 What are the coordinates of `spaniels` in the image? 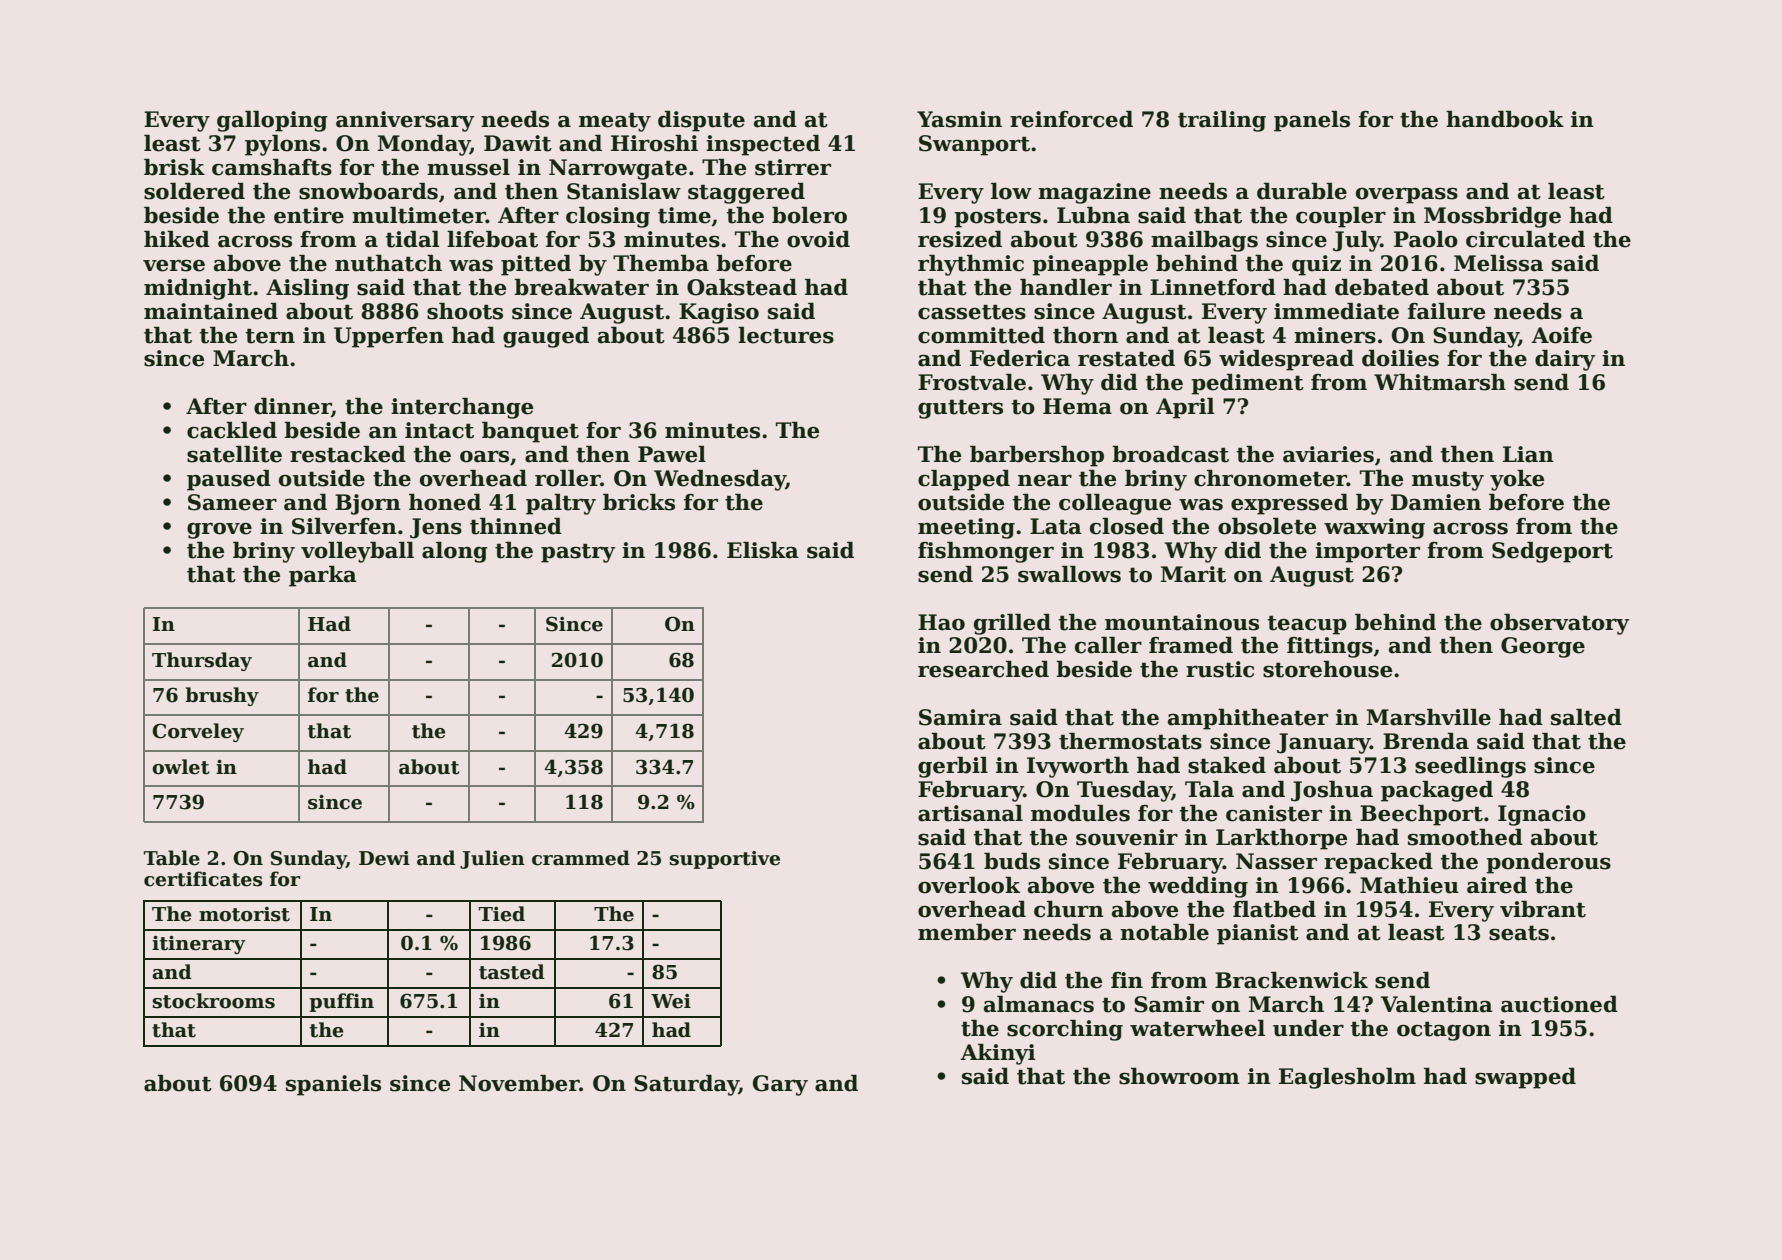 It's located at (333, 1085).
